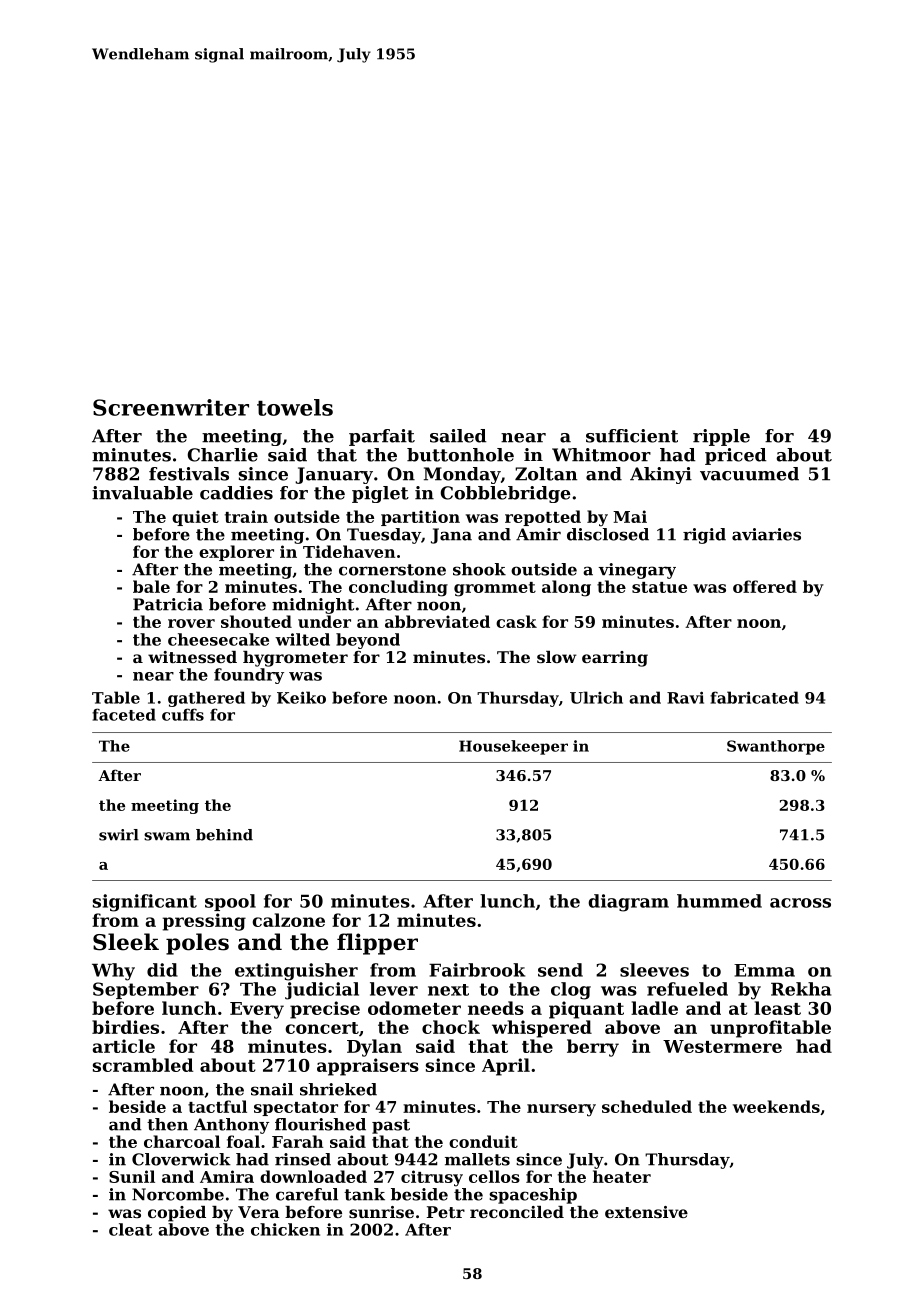 Image resolution: width=924 pixels, height=1308 pixels. I want to click on Every, so click(257, 1010).
